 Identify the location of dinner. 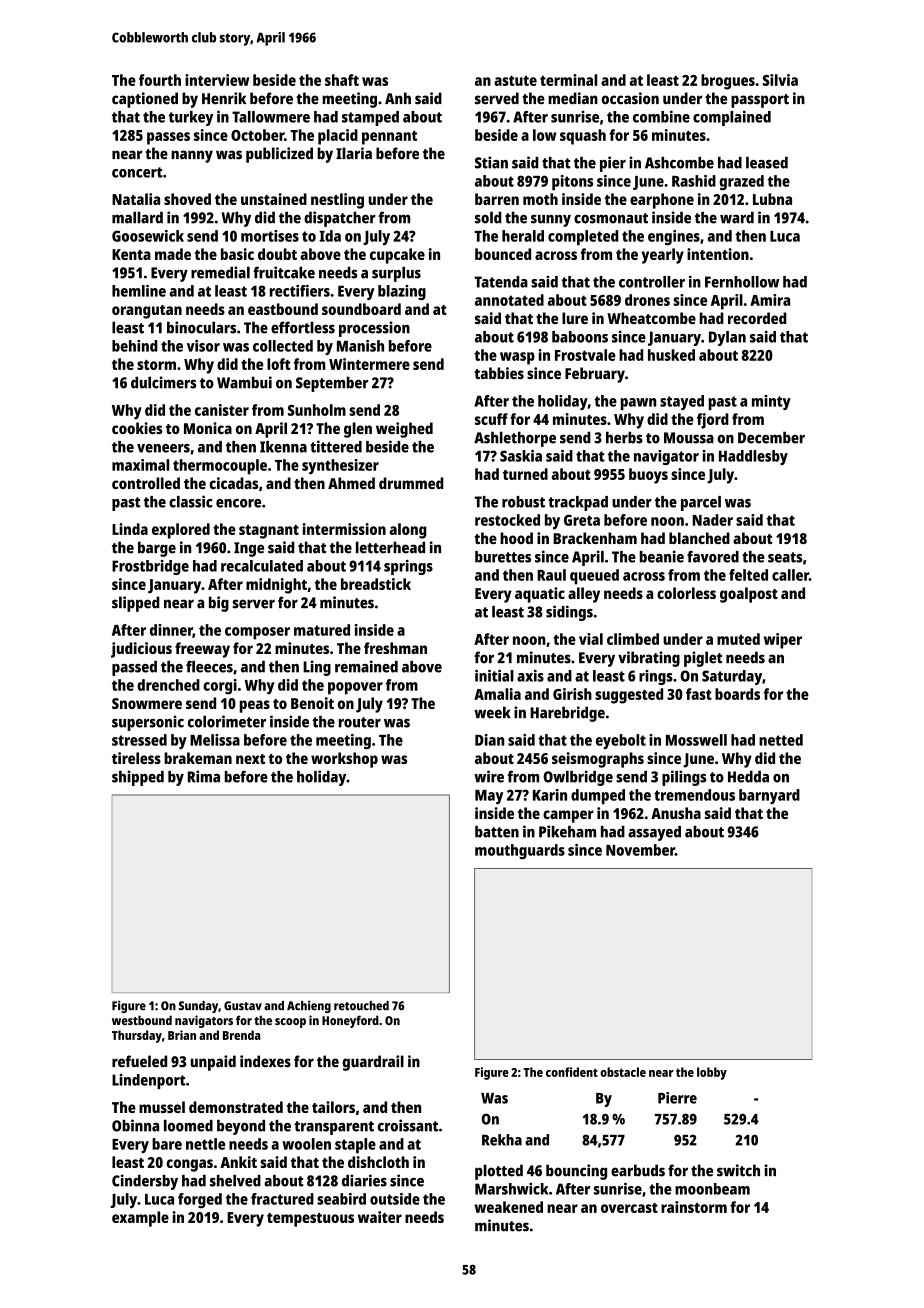
(171, 631).
